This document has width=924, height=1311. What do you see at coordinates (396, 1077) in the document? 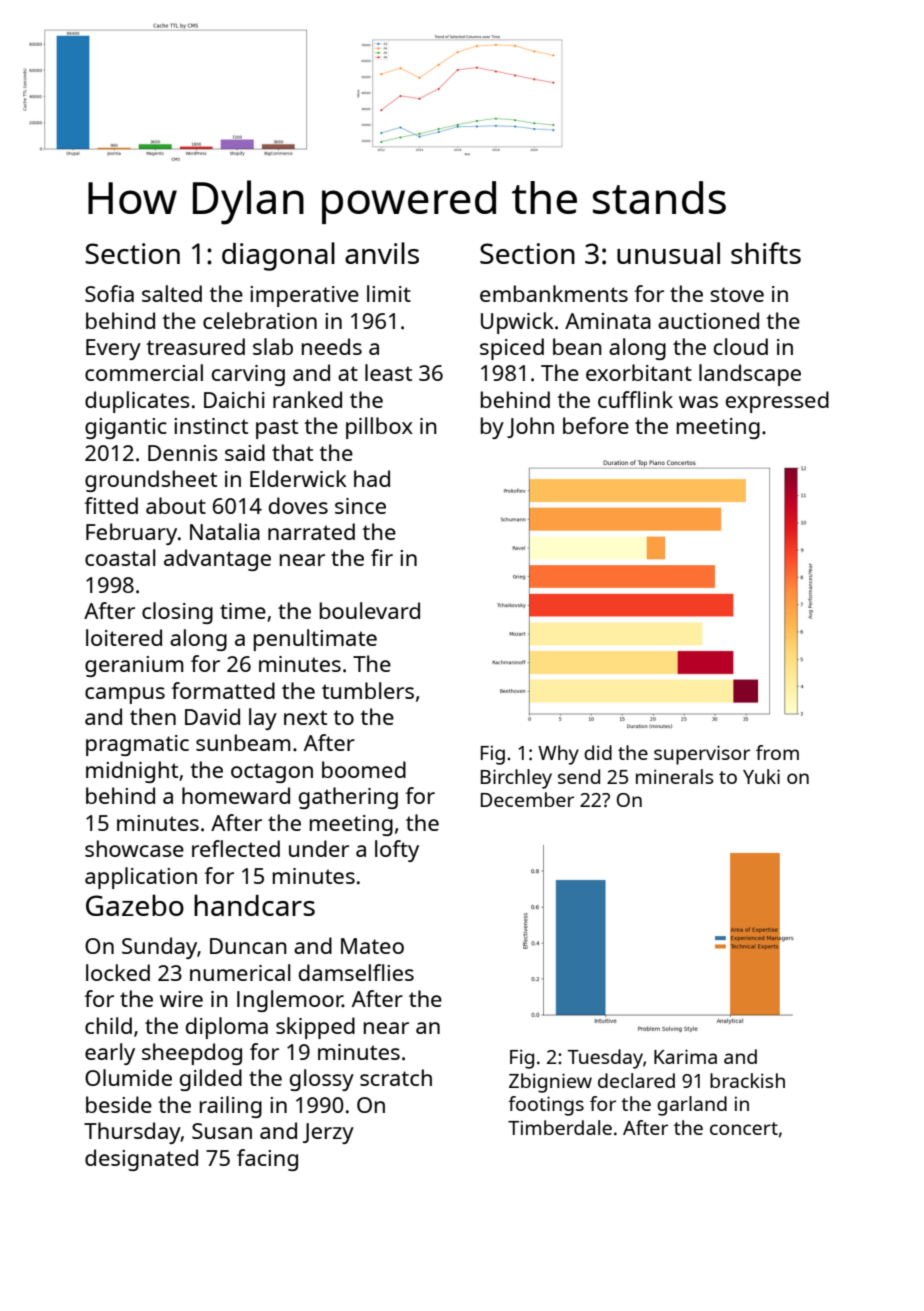
I see `scratch` at bounding box center [396, 1077].
